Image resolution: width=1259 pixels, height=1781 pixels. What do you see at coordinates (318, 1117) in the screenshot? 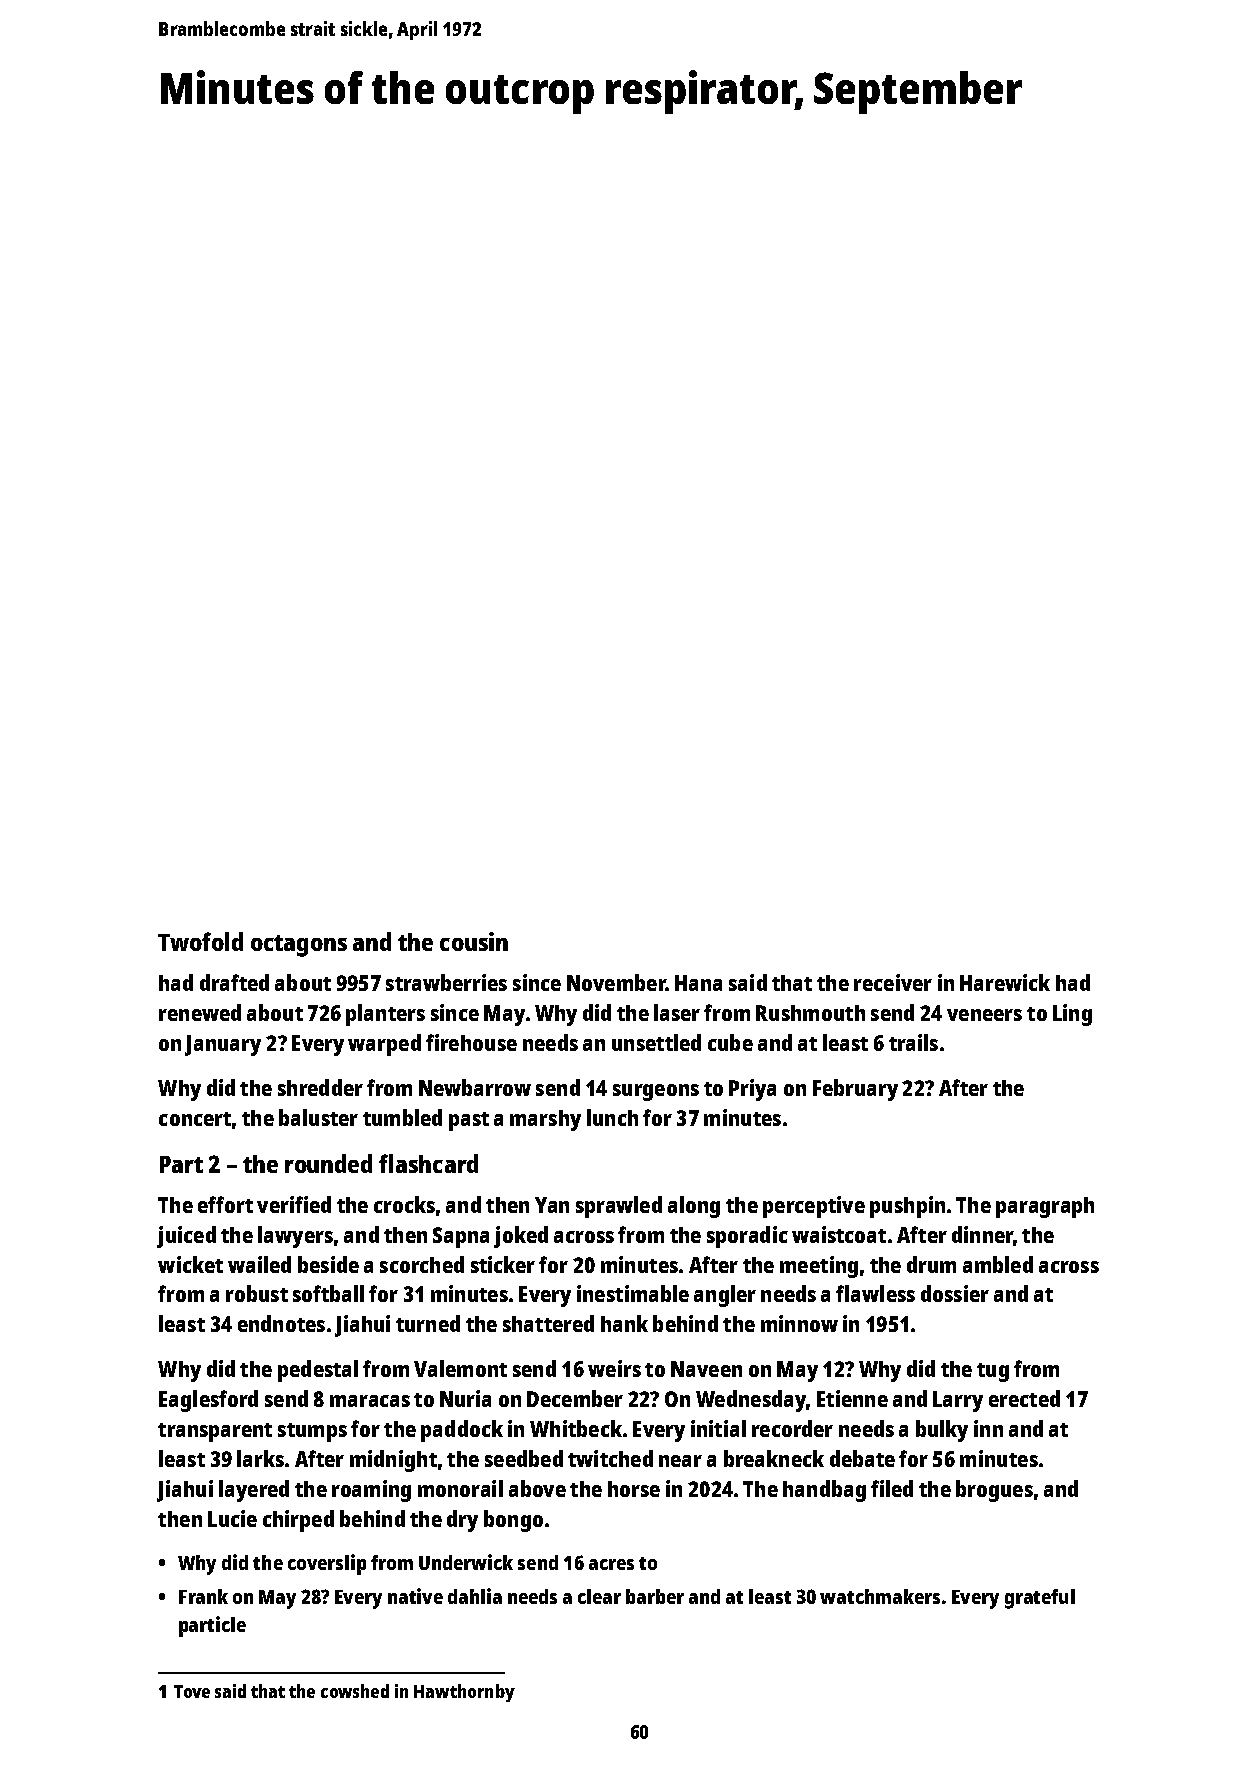
I see `baluster` at bounding box center [318, 1117].
